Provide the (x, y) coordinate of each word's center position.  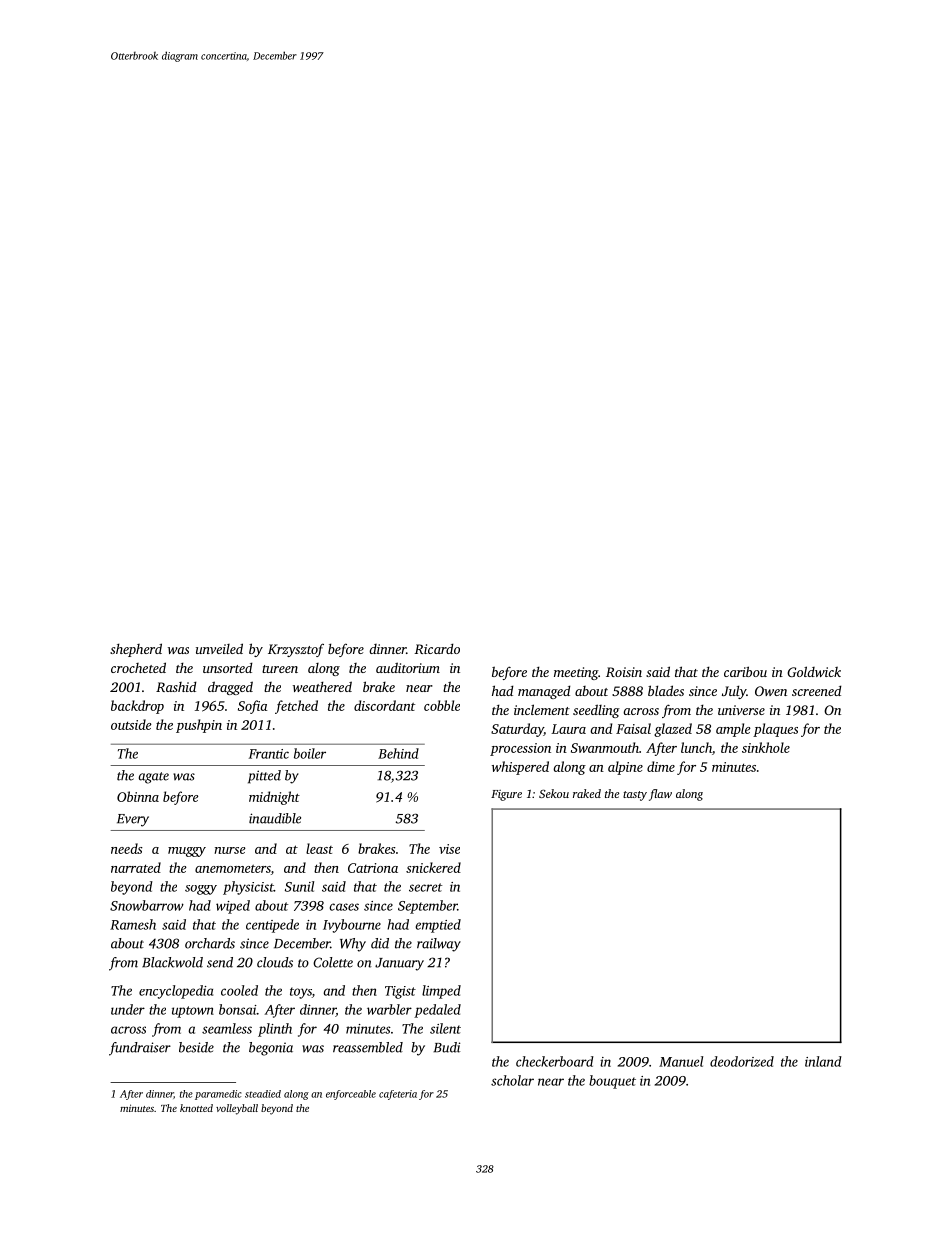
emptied (438, 926)
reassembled (368, 1047)
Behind (398, 753)
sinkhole (766, 747)
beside (196, 1047)
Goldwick (814, 671)
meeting (576, 673)
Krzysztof (296, 650)
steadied (263, 1094)
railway (439, 945)
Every (133, 820)
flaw (660, 795)
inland (823, 1061)
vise (449, 849)
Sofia (252, 707)
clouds (275, 962)
